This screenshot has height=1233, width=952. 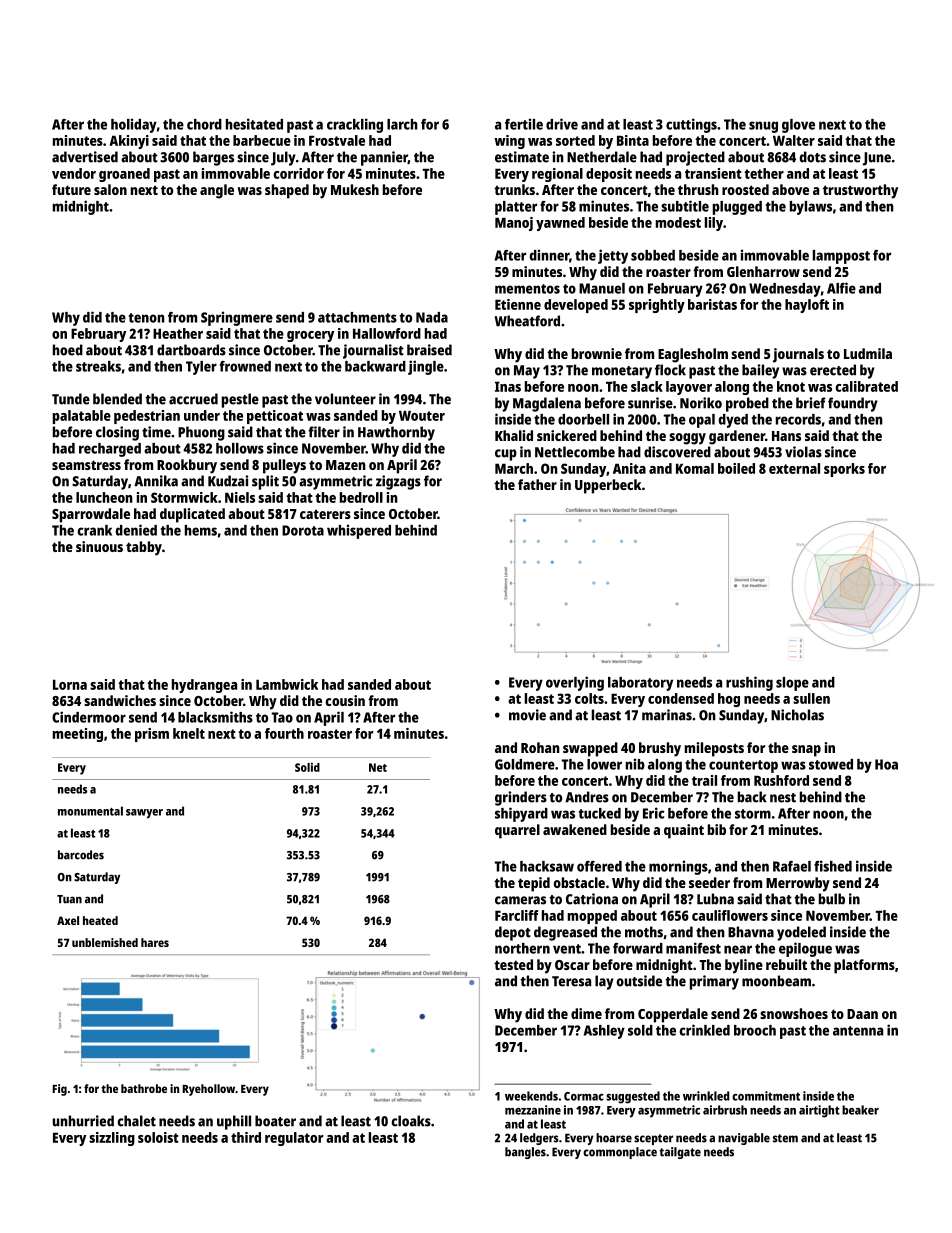 What do you see at coordinates (144, 1088) in the screenshot?
I see `bathrobe` at bounding box center [144, 1088].
